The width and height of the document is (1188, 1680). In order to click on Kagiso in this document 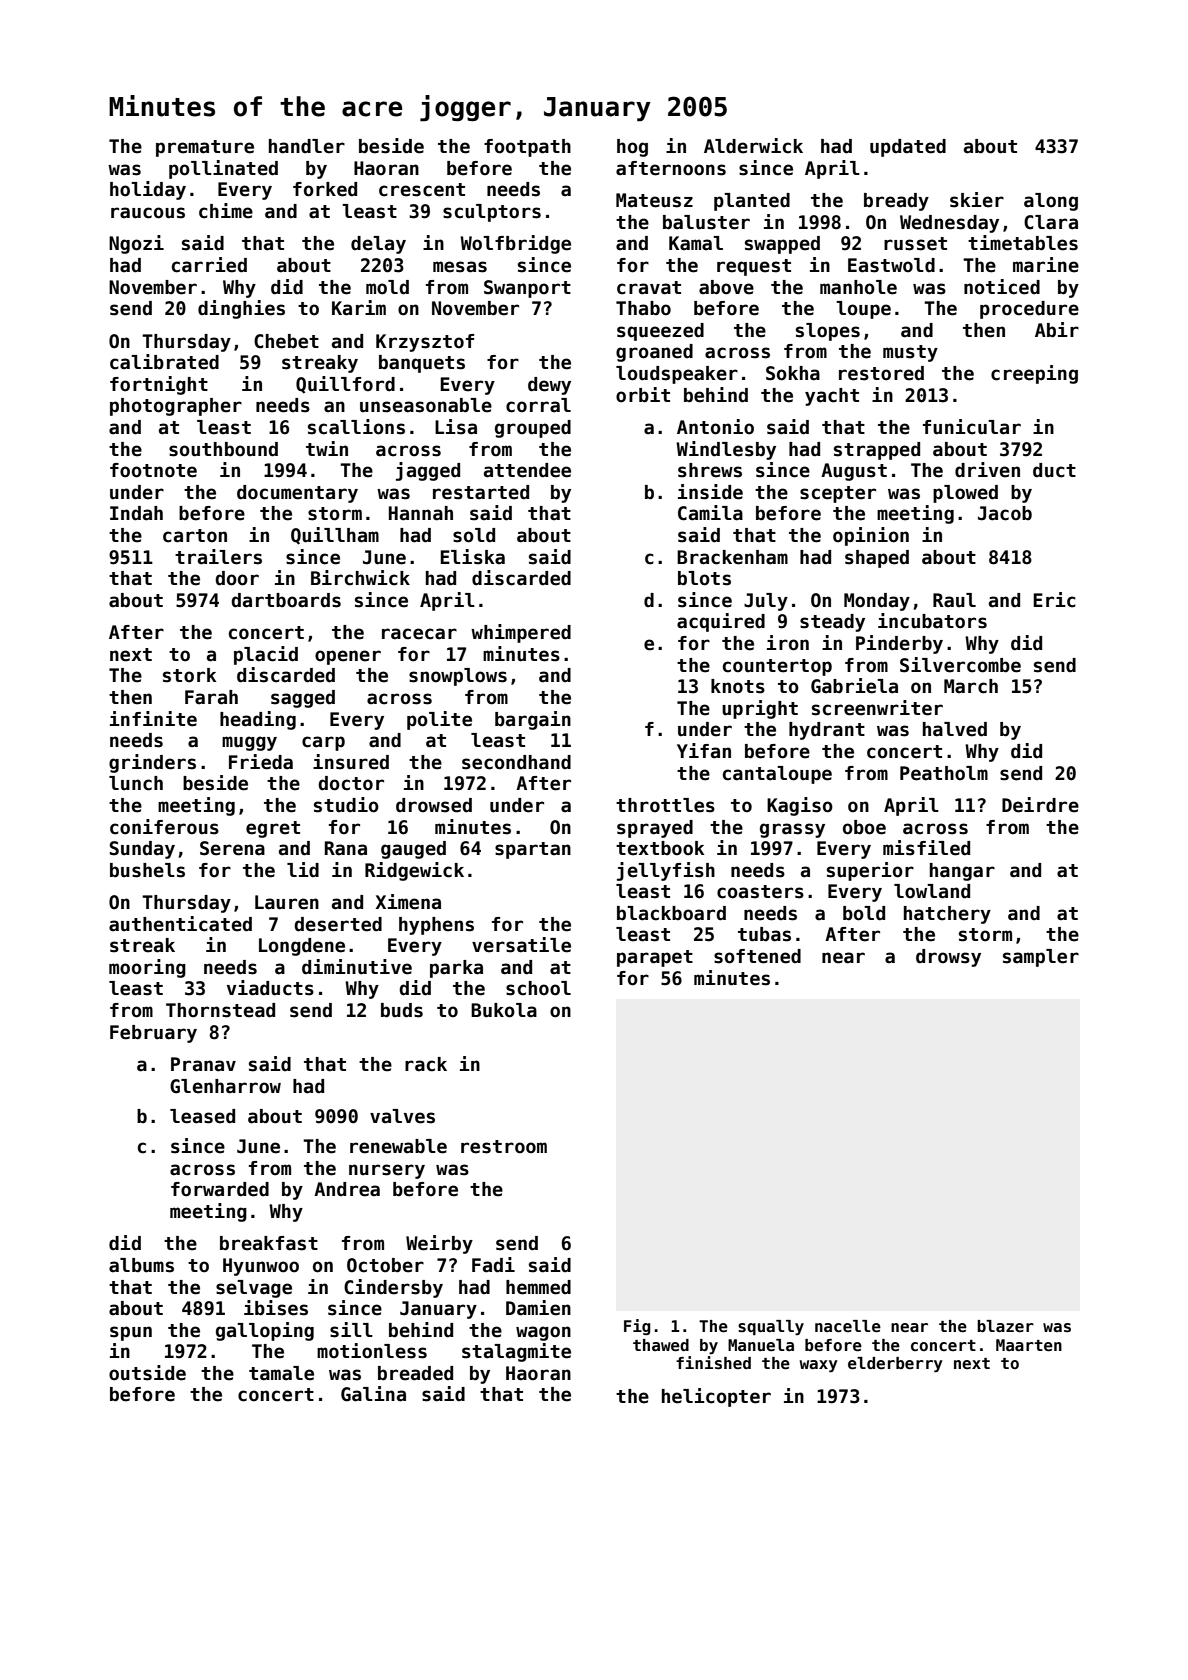, I will do `click(800, 806)`.
